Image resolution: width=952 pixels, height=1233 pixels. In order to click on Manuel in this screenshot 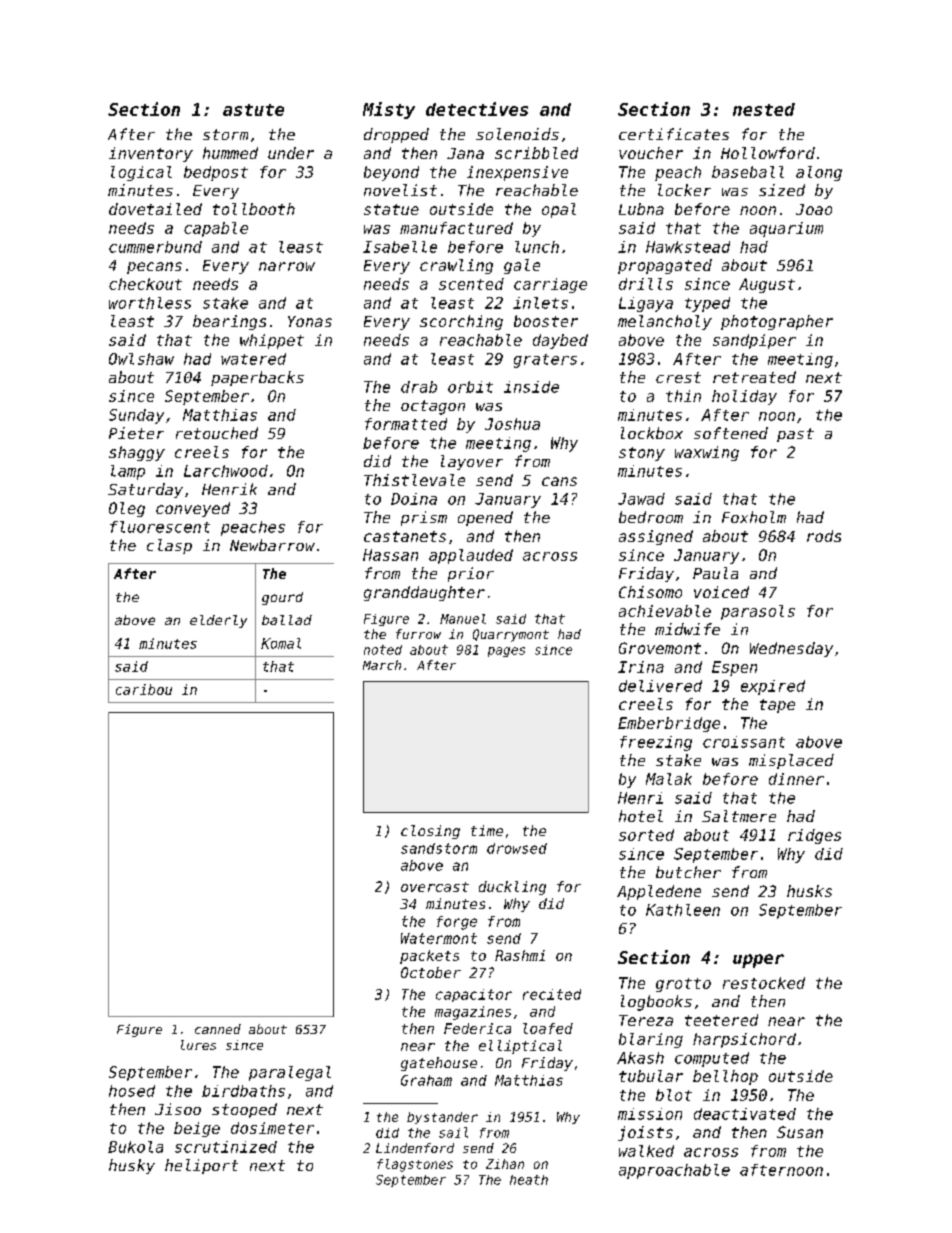, I will do `click(463, 619)`.
